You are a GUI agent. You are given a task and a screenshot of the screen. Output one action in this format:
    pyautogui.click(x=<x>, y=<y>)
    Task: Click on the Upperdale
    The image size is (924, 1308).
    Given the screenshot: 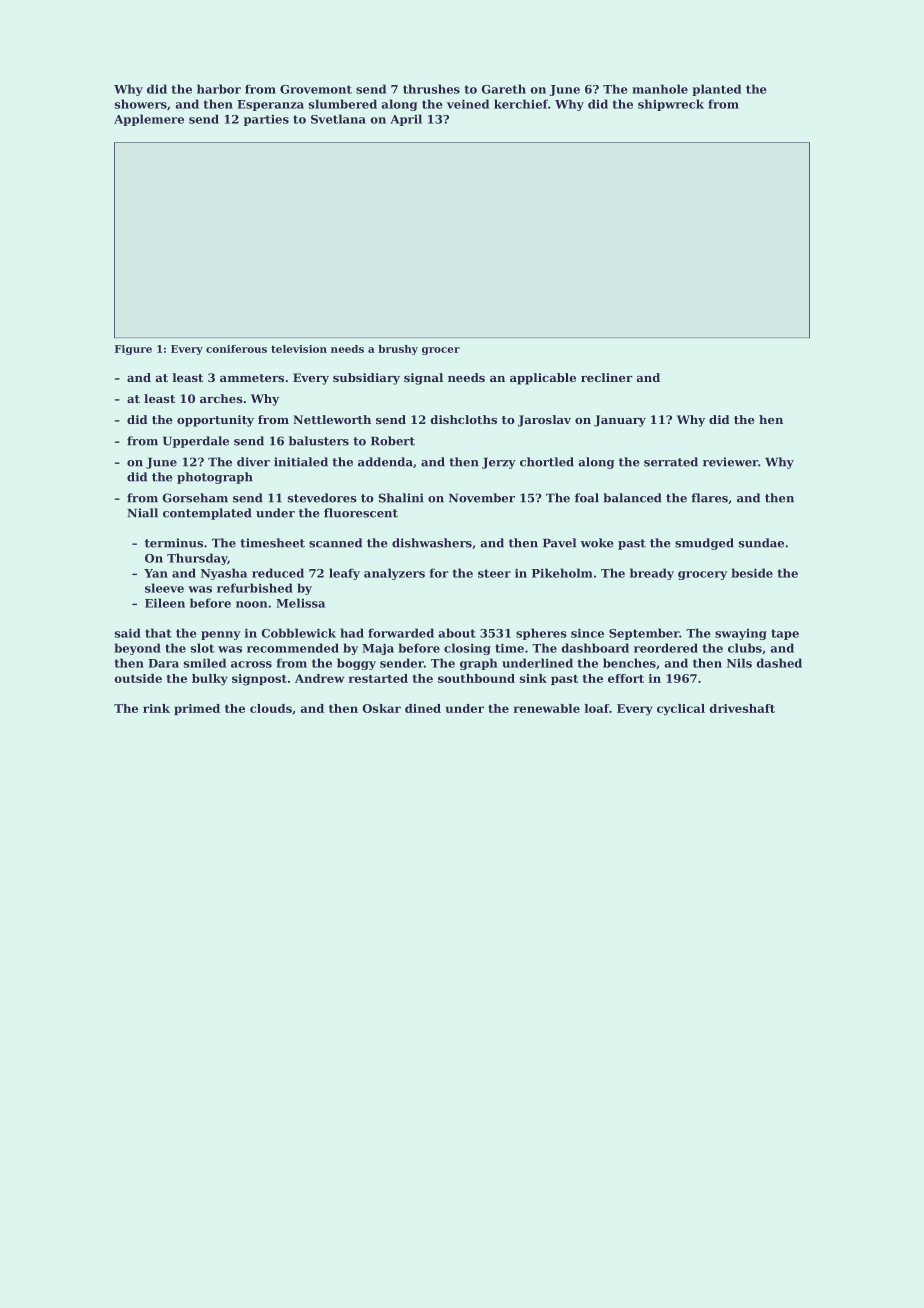 What is the action you would take?
    pyautogui.click(x=196, y=442)
